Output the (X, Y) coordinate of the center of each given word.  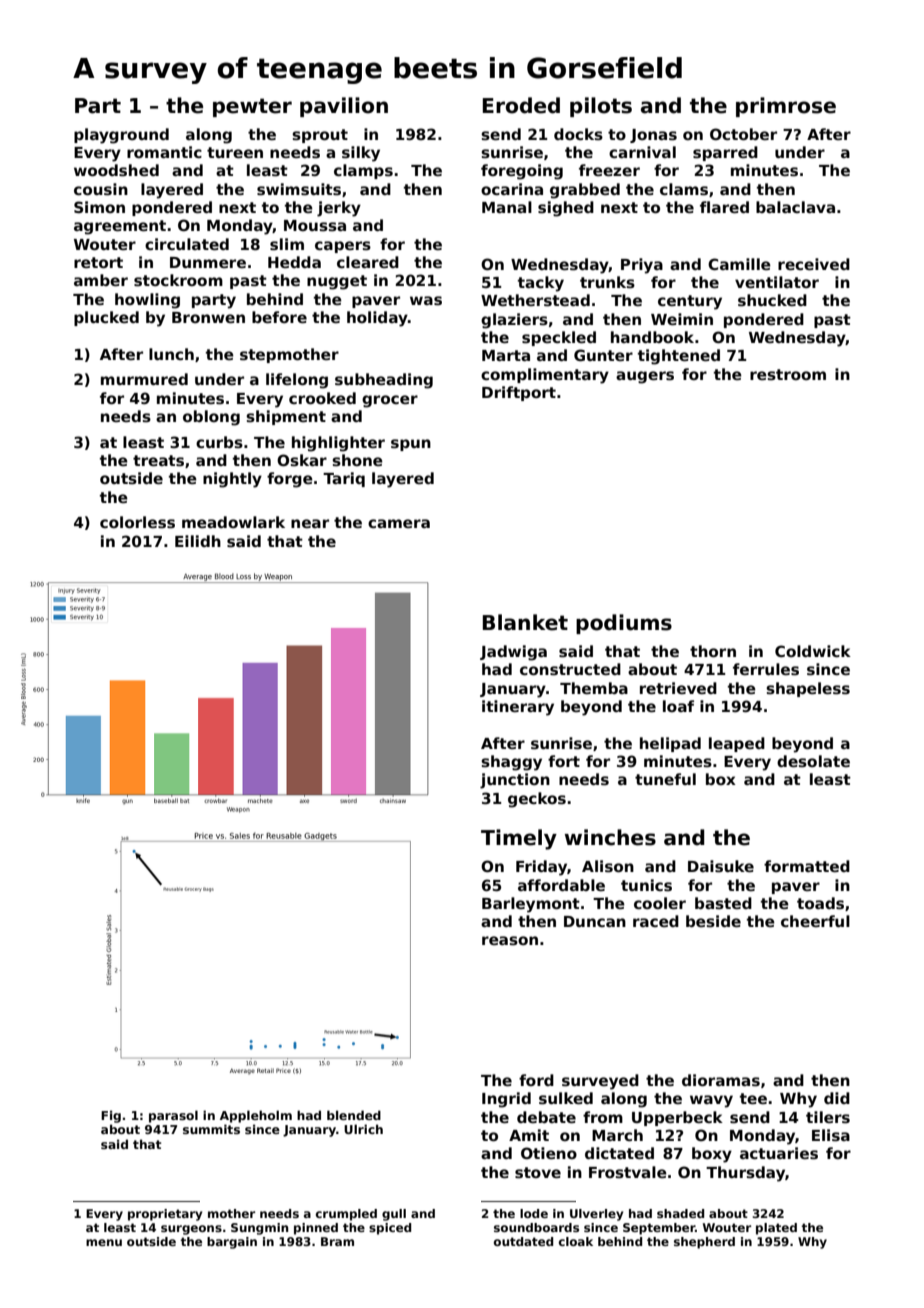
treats (158, 460)
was (426, 300)
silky (361, 154)
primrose (786, 107)
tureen (235, 152)
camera (399, 523)
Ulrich (363, 1129)
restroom (788, 375)
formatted (807, 866)
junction (515, 781)
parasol (173, 1116)
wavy (711, 1101)
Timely (519, 839)
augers (645, 377)
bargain (232, 1243)
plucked (106, 318)
